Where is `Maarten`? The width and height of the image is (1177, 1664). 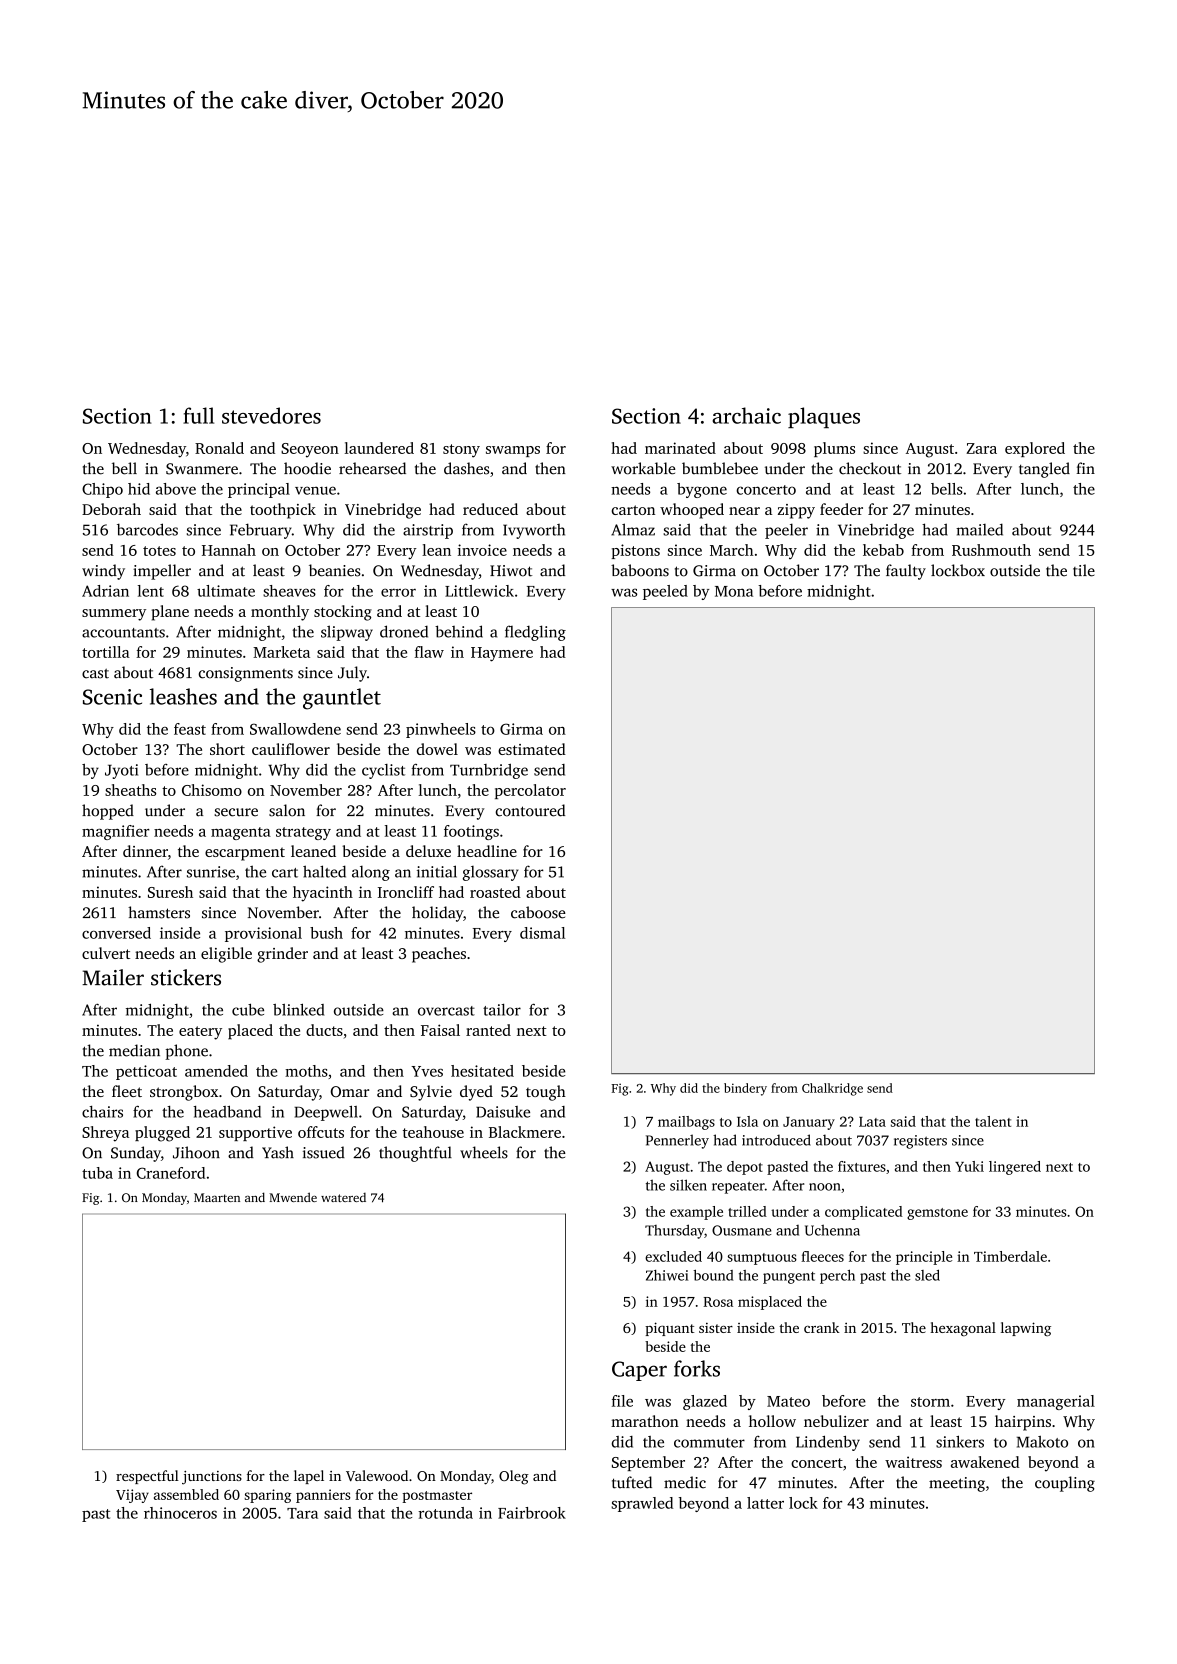 Maarten is located at coordinates (217, 1197).
